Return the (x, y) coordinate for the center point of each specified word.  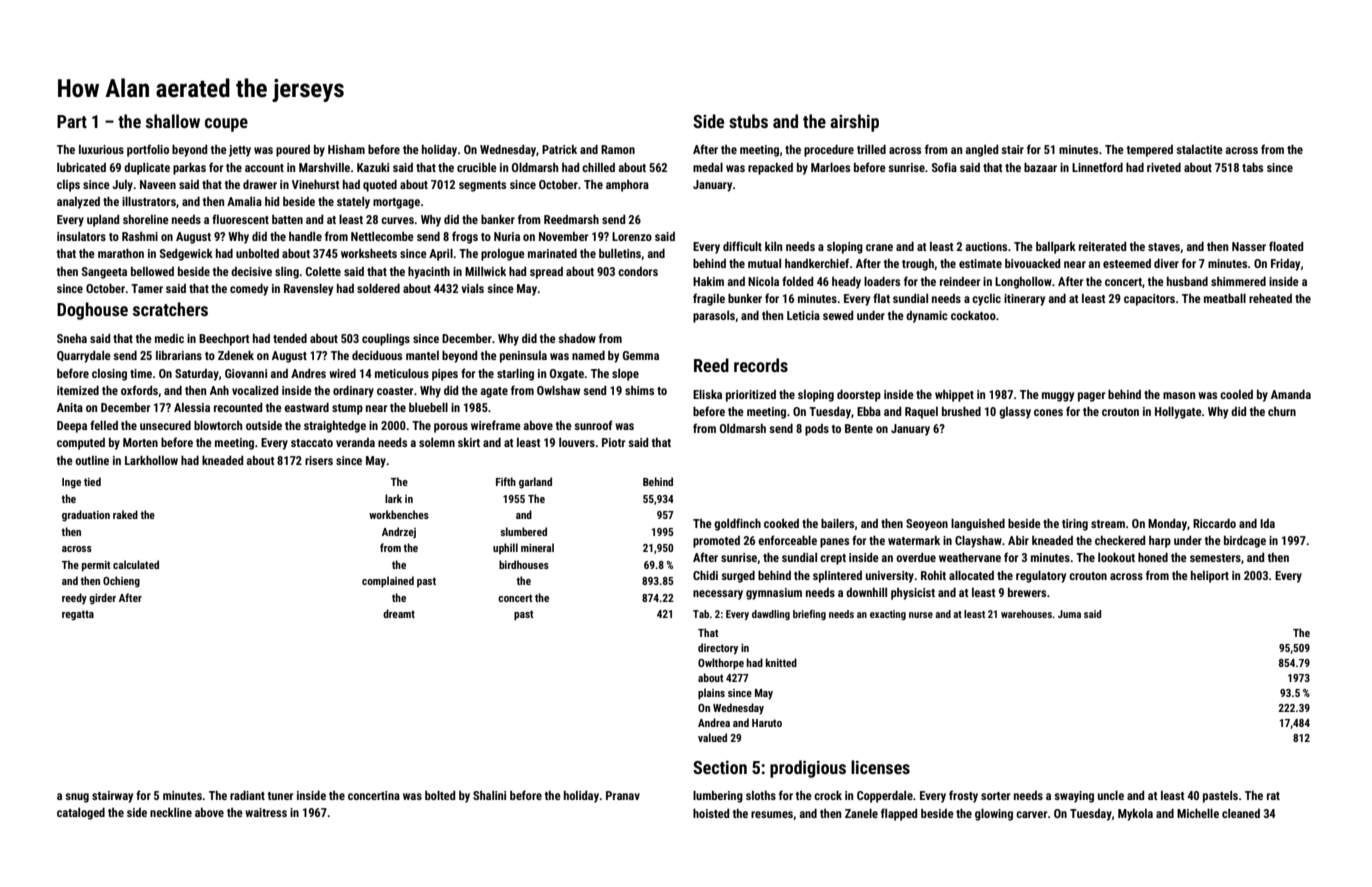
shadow (577, 338)
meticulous (402, 373)
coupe (226, 125)
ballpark (1056, 248)
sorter (996, 796)
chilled (598, 167)
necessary (718, 595)
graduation (86, 516)
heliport (1210, 577)
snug (77, 798)
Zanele (861, 813)
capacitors (1149, 300)
